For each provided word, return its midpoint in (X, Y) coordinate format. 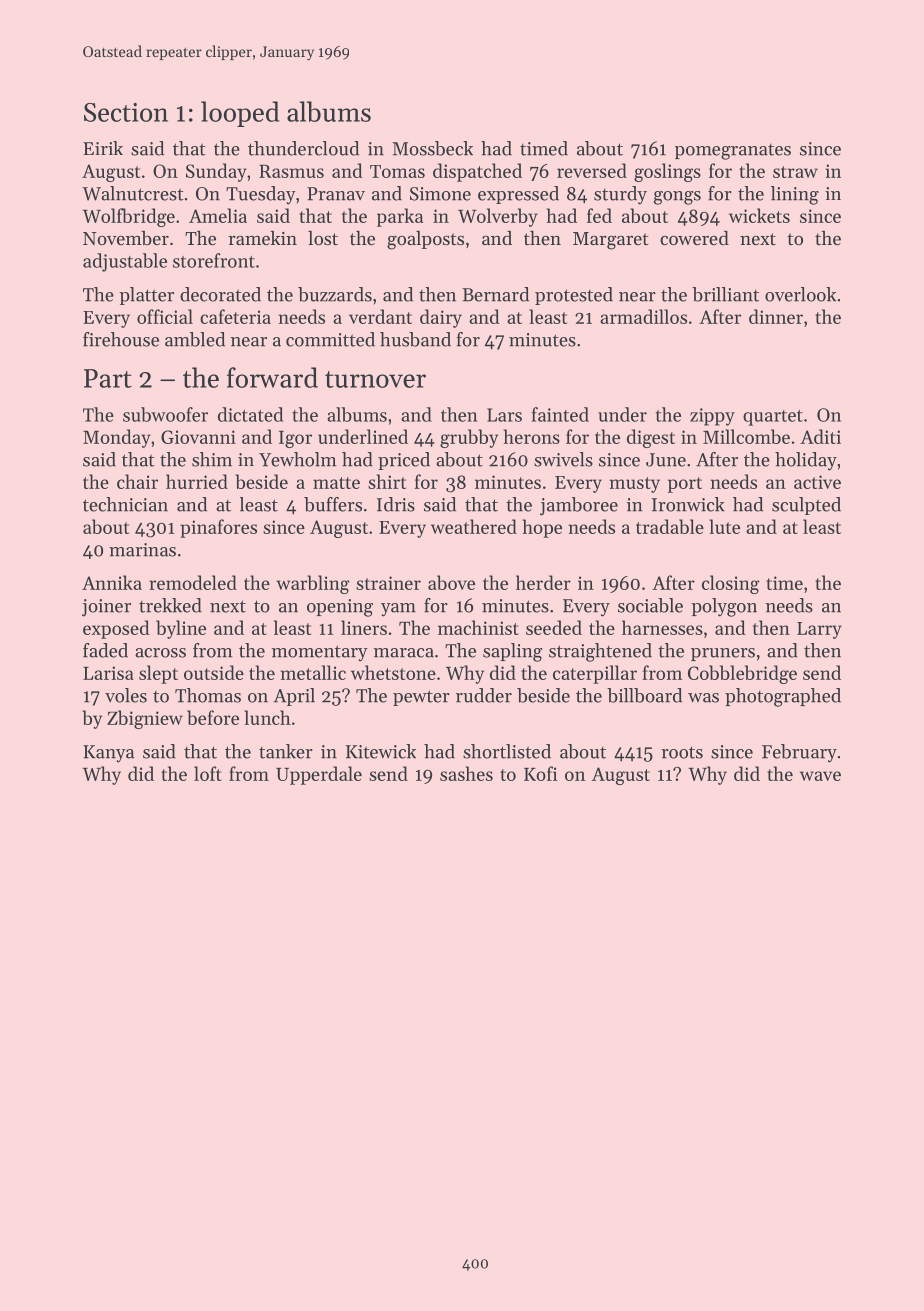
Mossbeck (432, 148)
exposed (116, 629)
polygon (724, 607)
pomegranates (733, 152)
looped (240, 114)
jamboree (579, 506)
